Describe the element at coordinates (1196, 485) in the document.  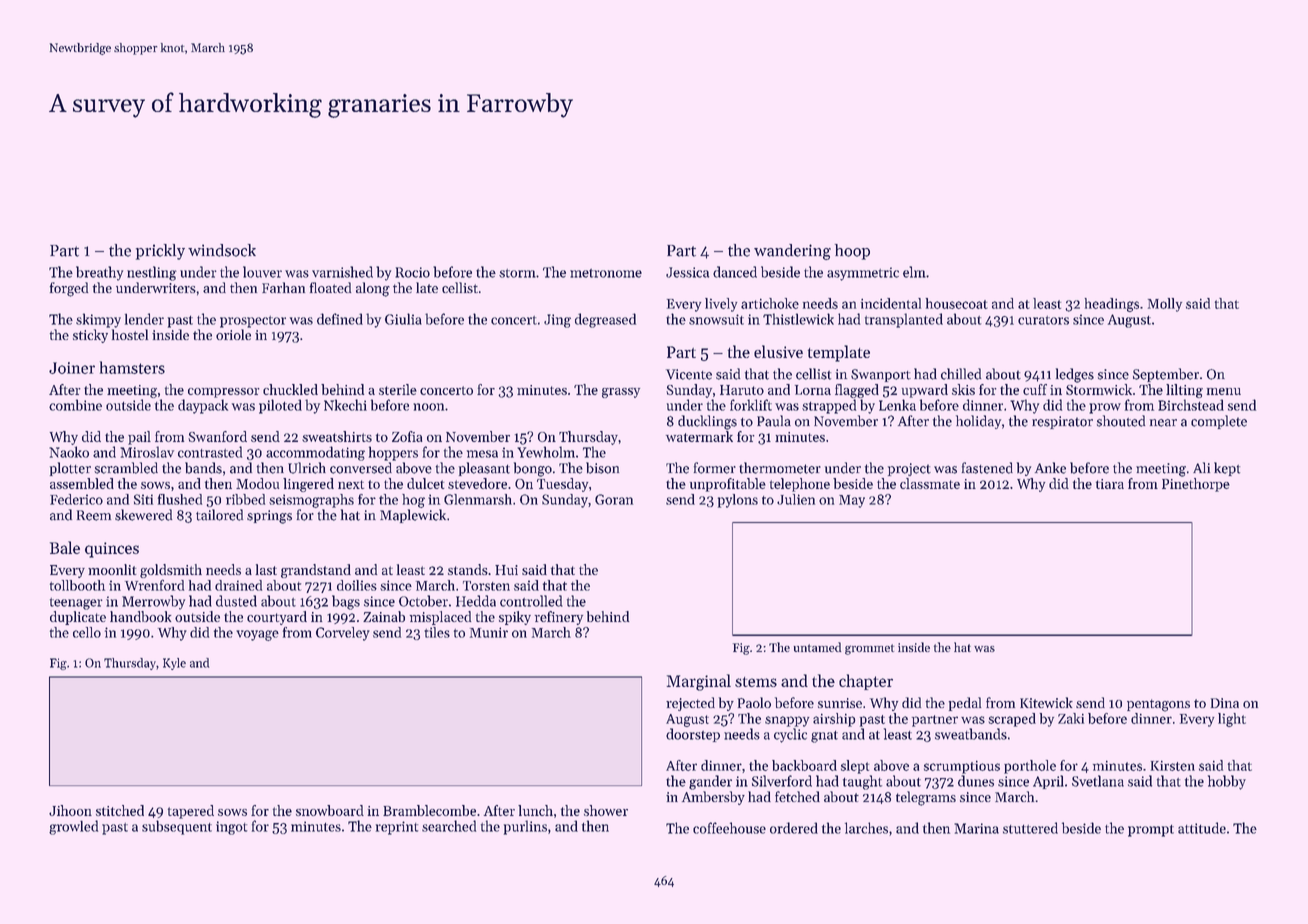
I see `Pinethorpe` at that location.
